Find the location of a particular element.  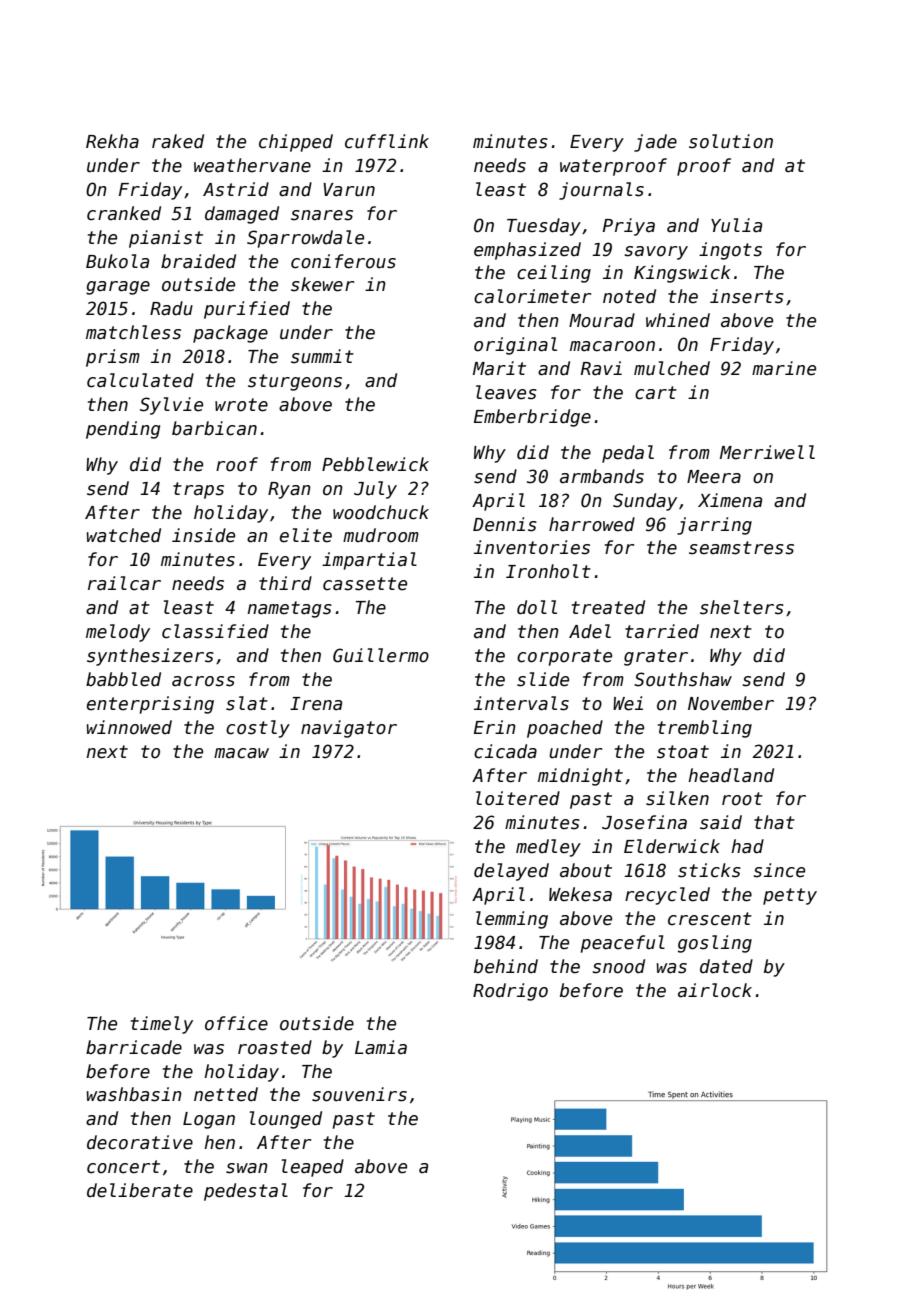

macaw is located at coordinates (241, 753).
